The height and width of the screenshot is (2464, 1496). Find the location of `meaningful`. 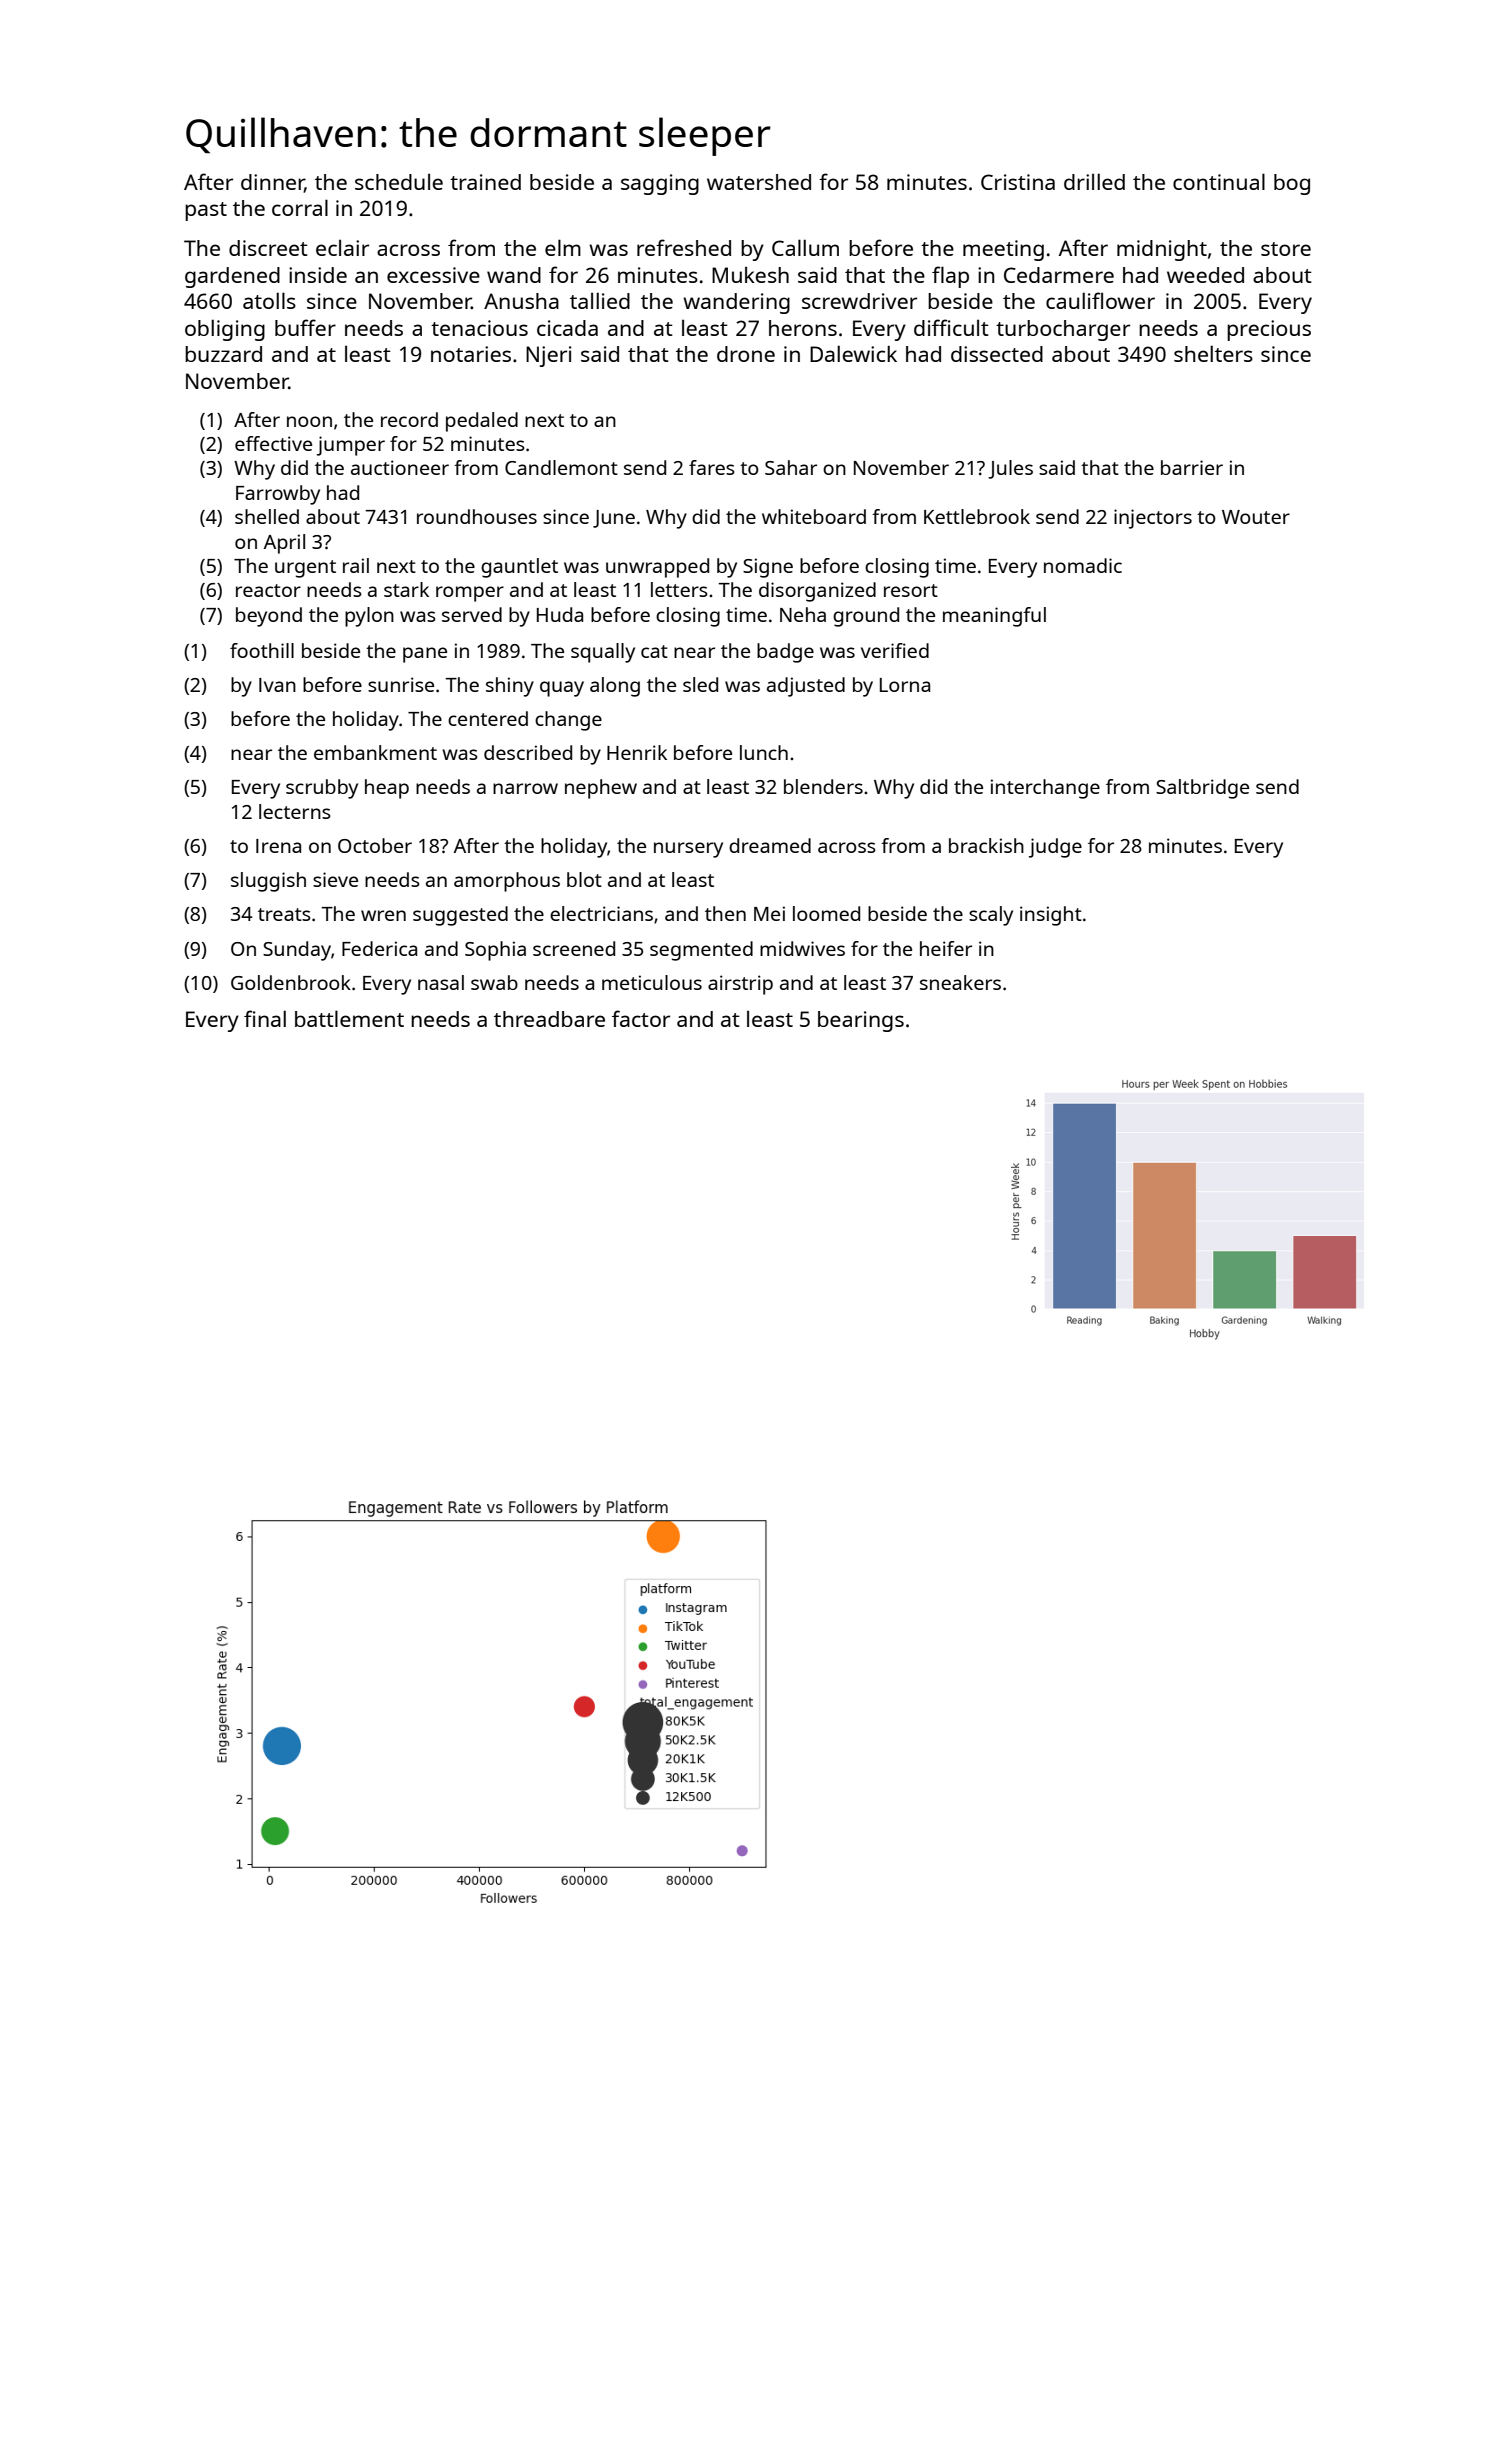

meaningful is located at coordinates (994, 617).
